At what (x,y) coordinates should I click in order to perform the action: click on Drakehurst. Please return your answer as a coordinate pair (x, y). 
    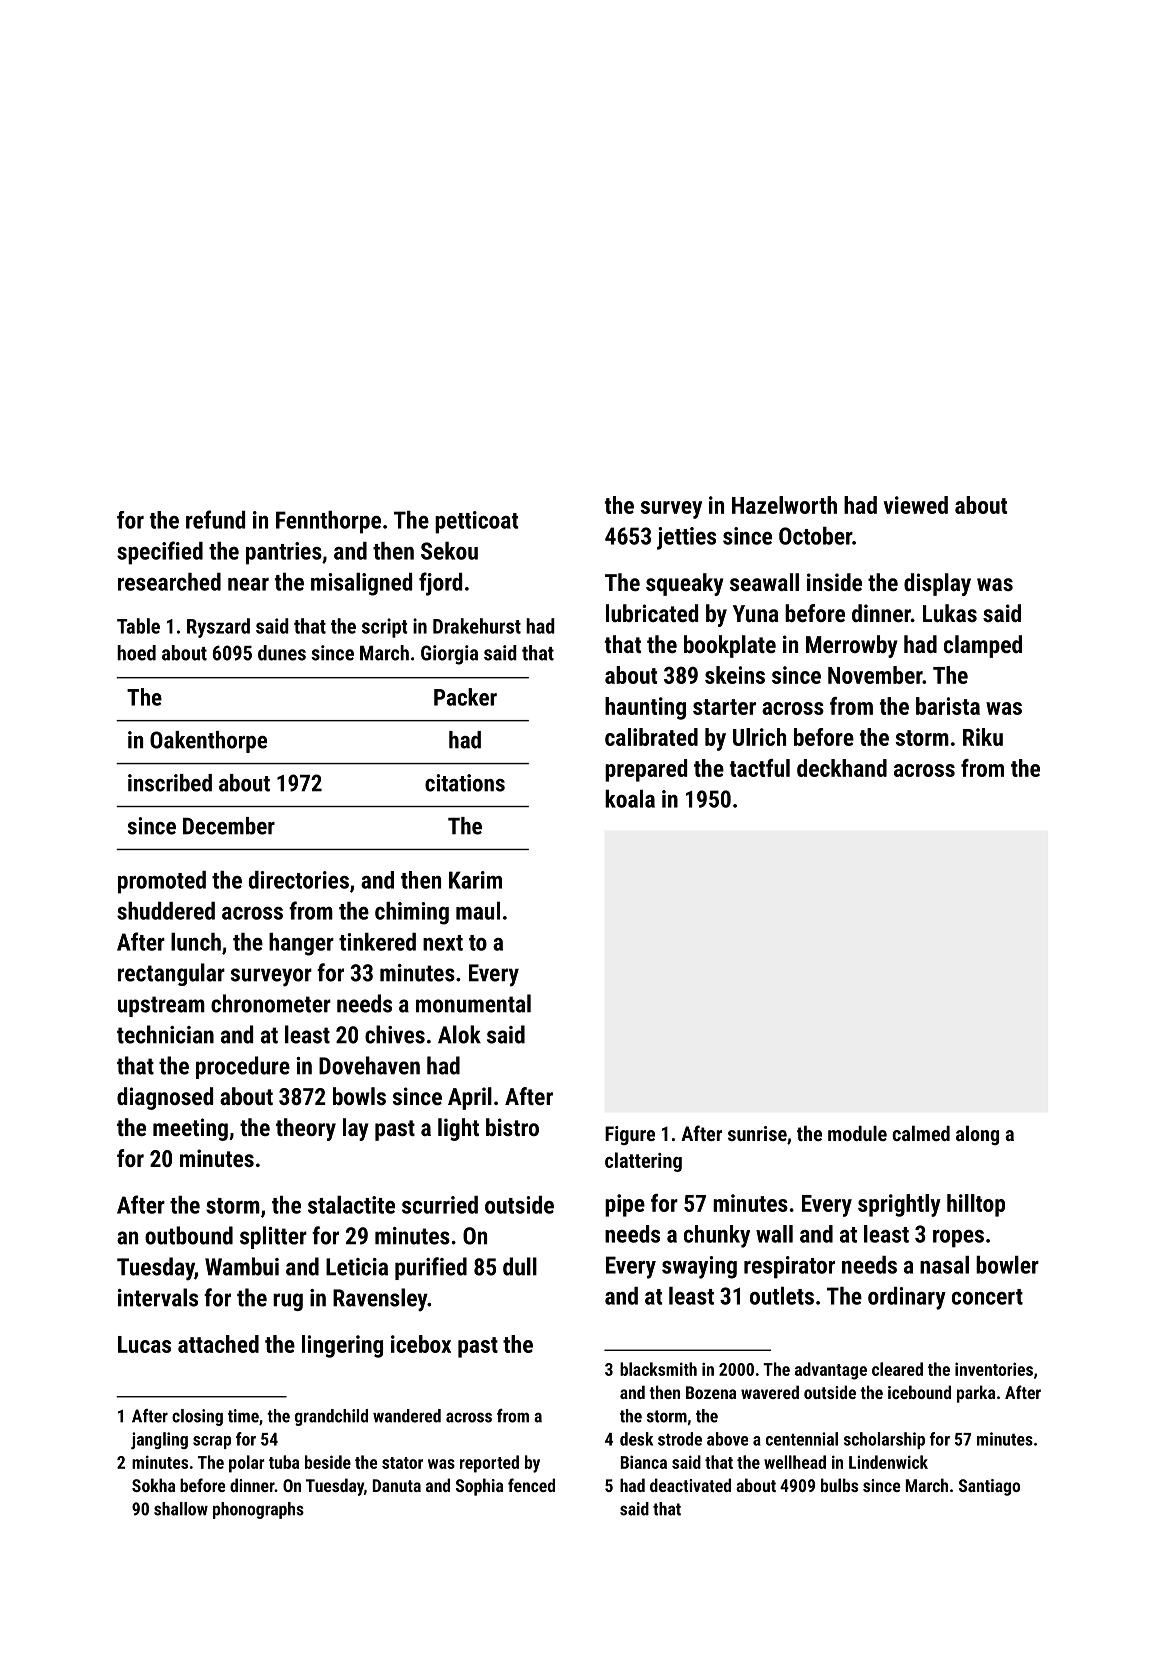
    Looking at the image, I should click on (477, 626).
